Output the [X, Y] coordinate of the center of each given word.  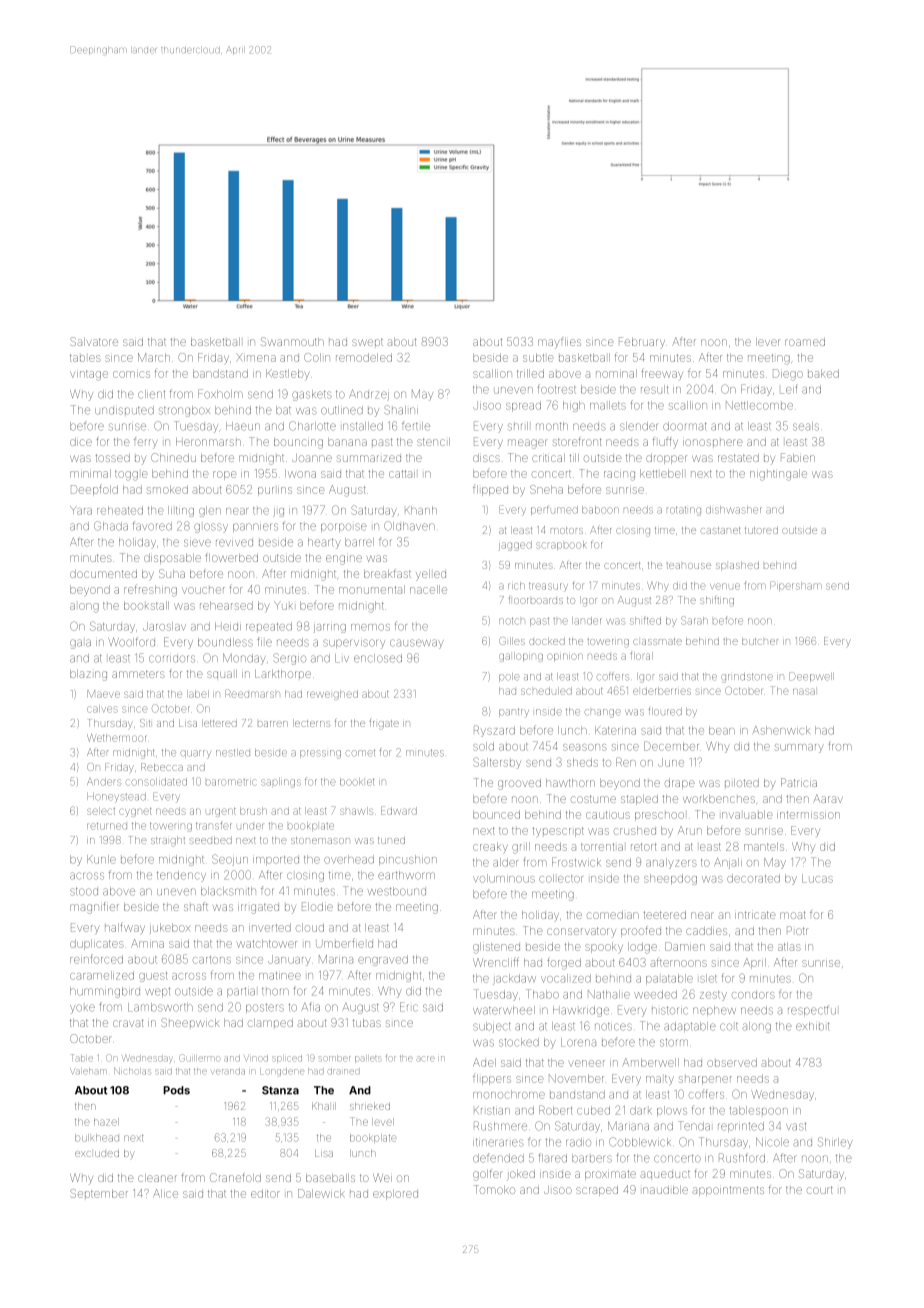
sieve [197, 543]
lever [767, 342]
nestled [233, 753]
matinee [280, 976]
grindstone [747, 678]
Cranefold [235, 1177]
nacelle [428, 589]
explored [395, 1194]
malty [660, 1080]
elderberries [662, 691]
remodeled [364, 357]
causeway [417, 644]
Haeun [243, 426]
